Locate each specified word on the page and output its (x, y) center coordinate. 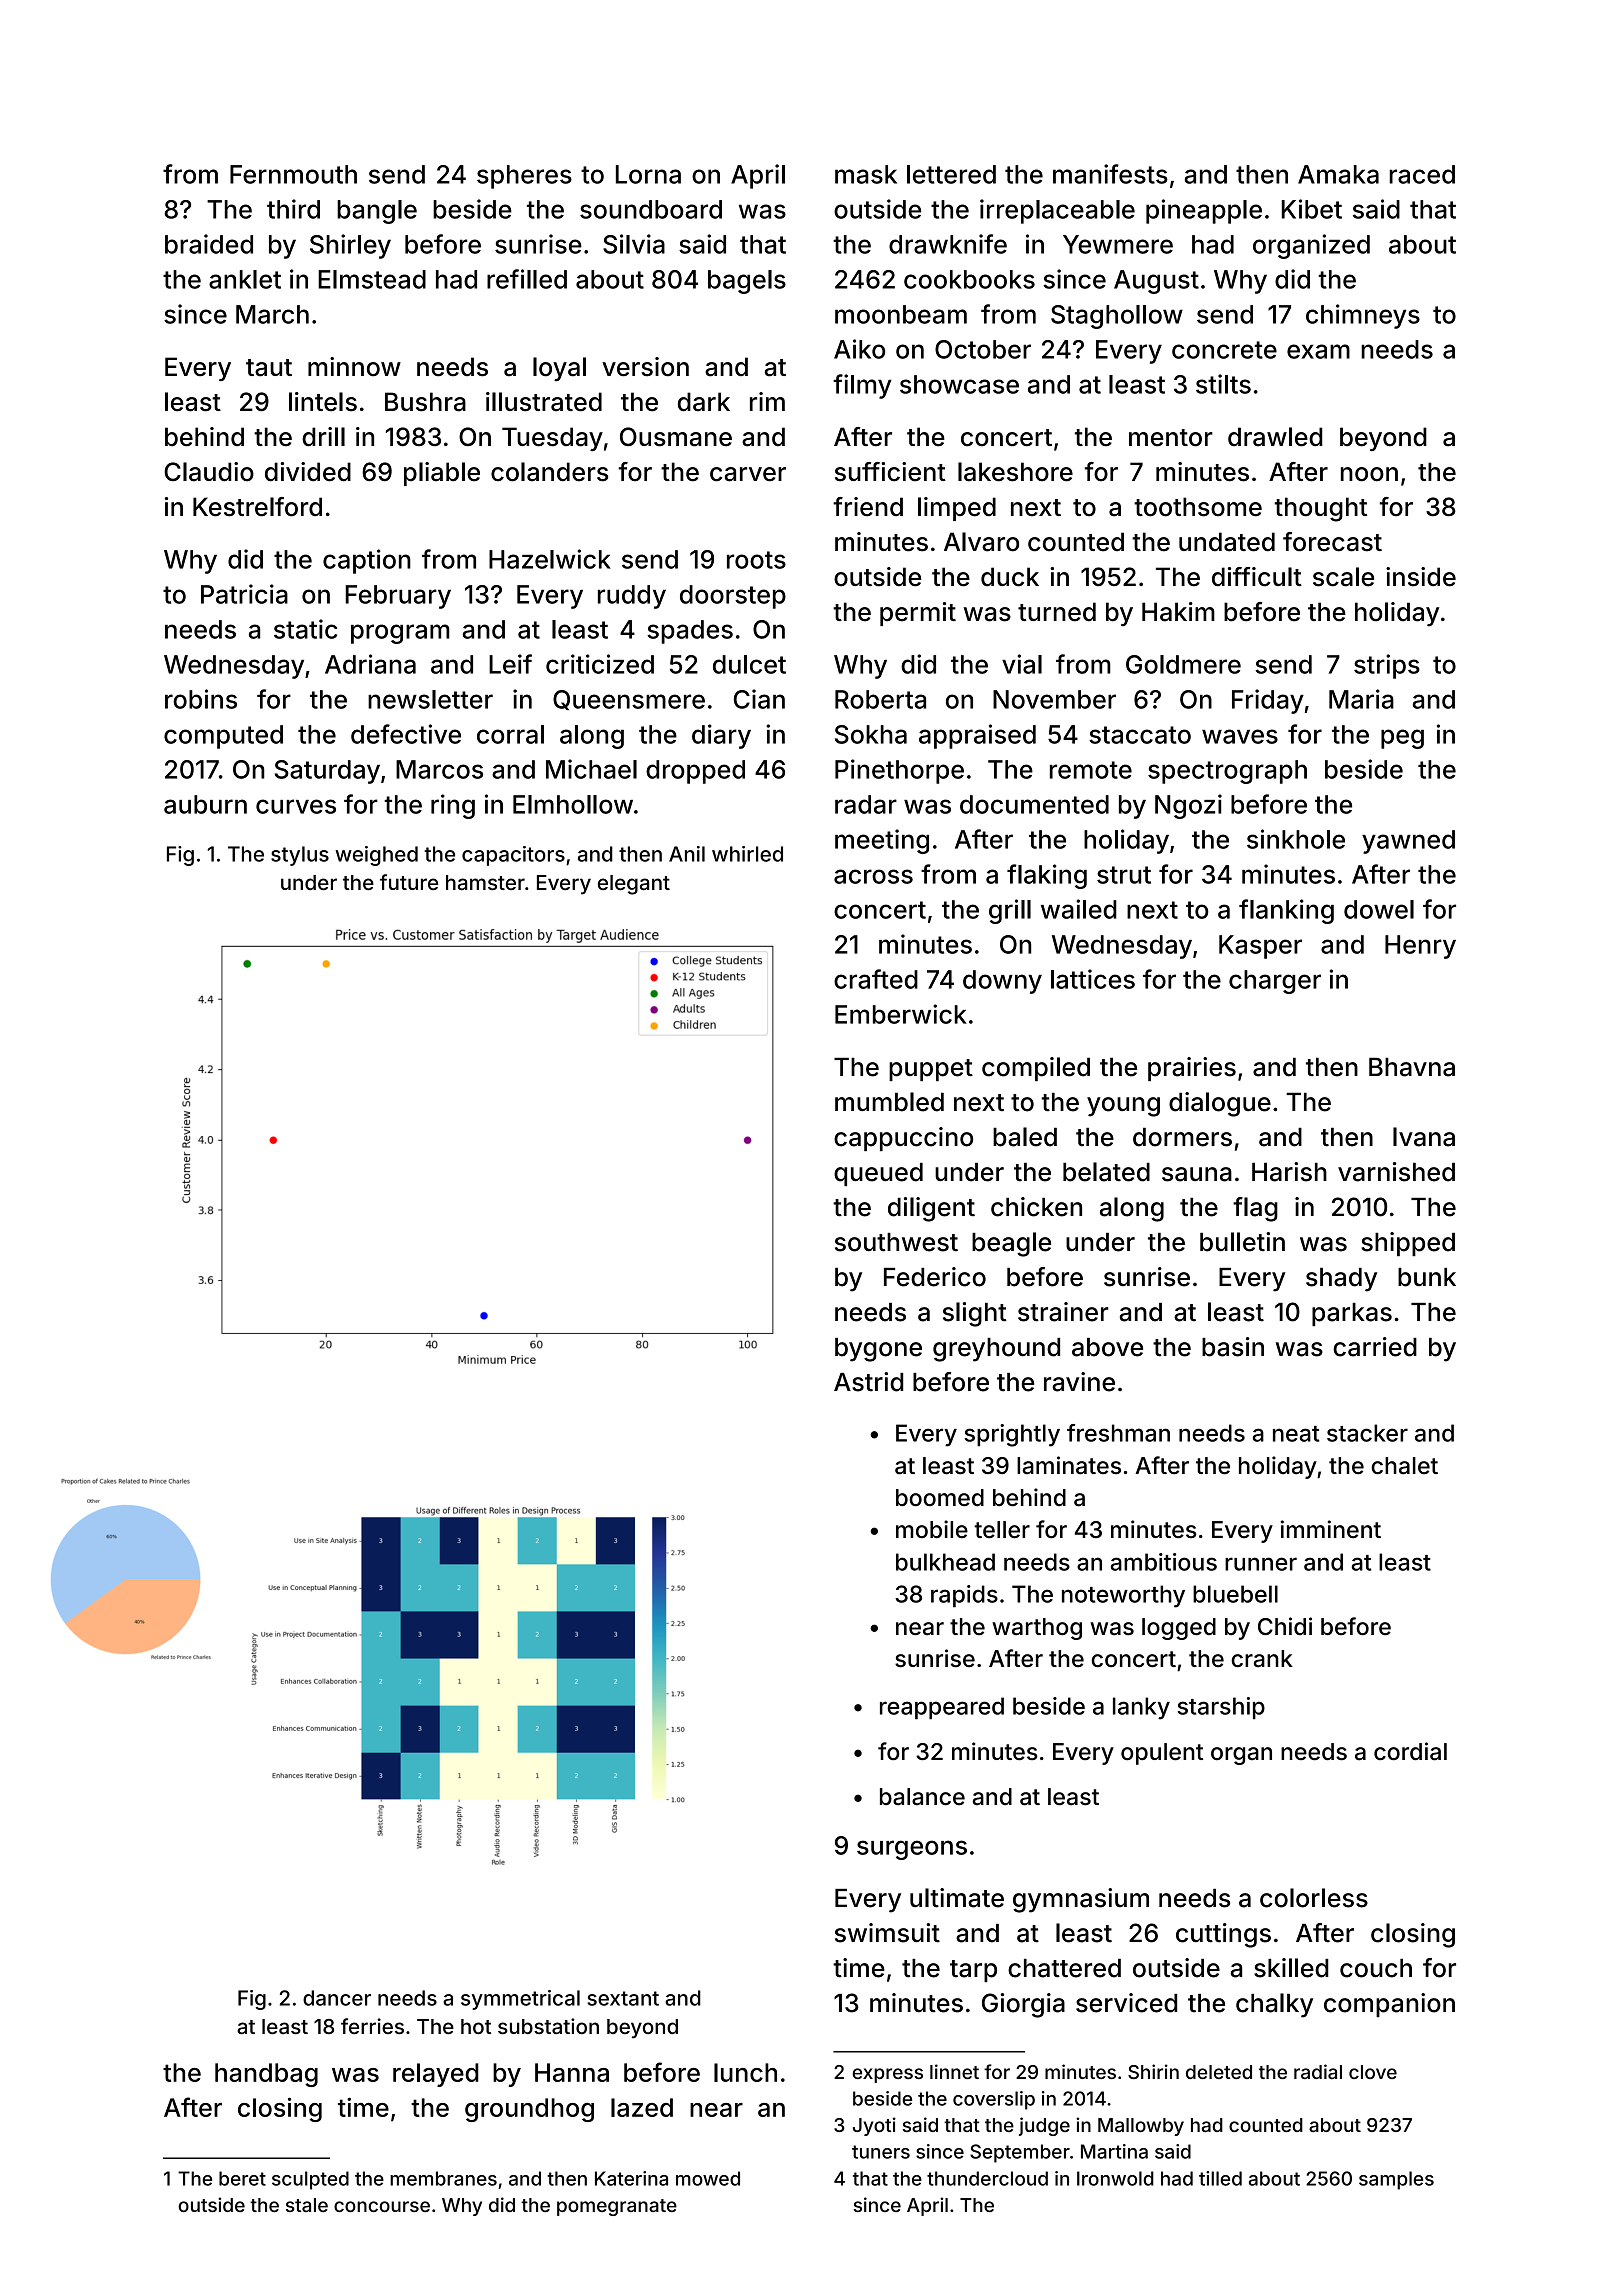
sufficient (890, 472)
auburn (205, 804)
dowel (1379, 909)
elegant (634, 885)
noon (1369, 474)
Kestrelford (257, 507)
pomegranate (617, 2207)
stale (307, 2205)
